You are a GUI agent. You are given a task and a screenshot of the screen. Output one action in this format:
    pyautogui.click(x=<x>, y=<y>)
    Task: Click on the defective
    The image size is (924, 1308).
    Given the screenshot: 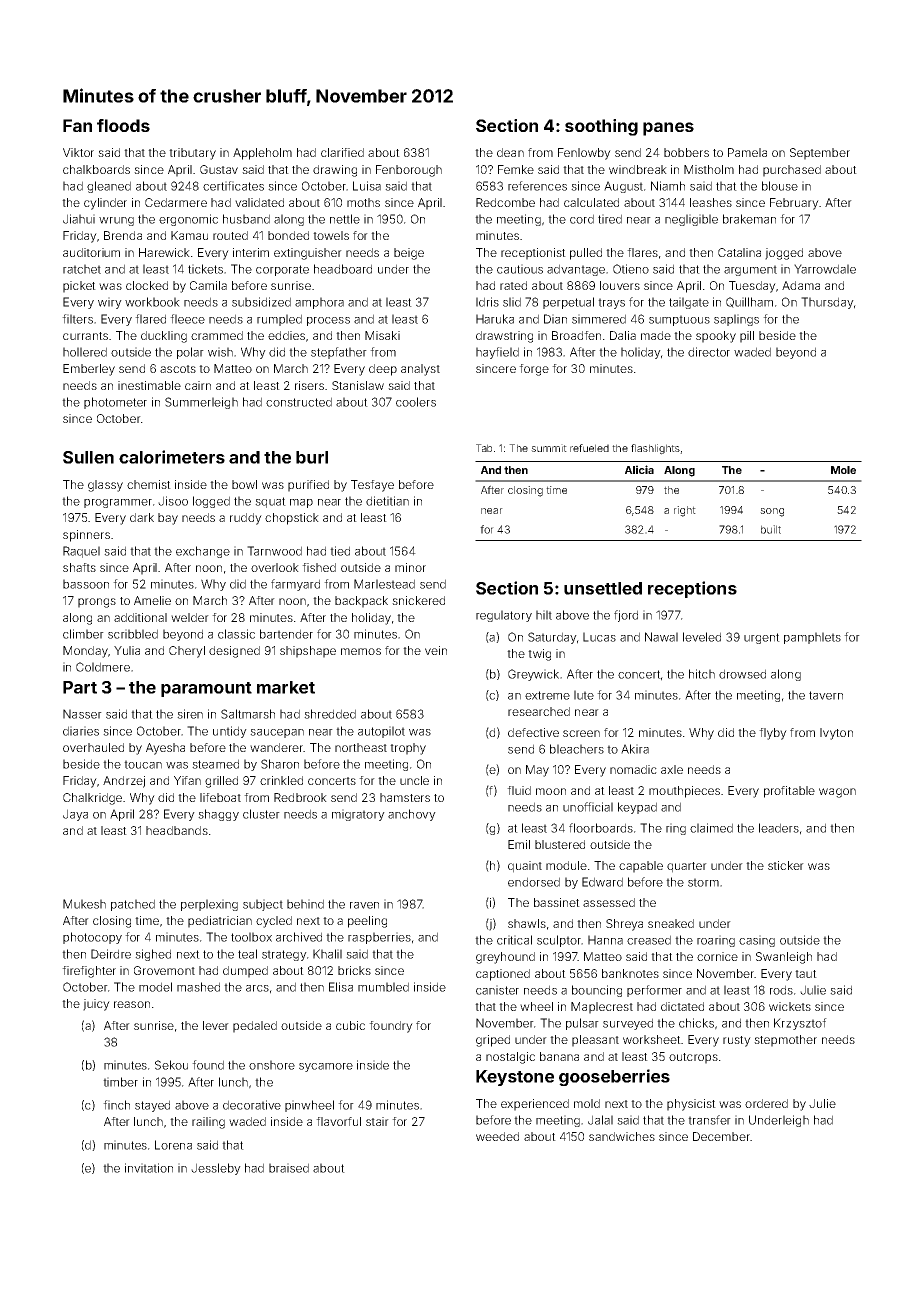 What is the action you would take?
    pyautogui.click(x=533, y=732)
